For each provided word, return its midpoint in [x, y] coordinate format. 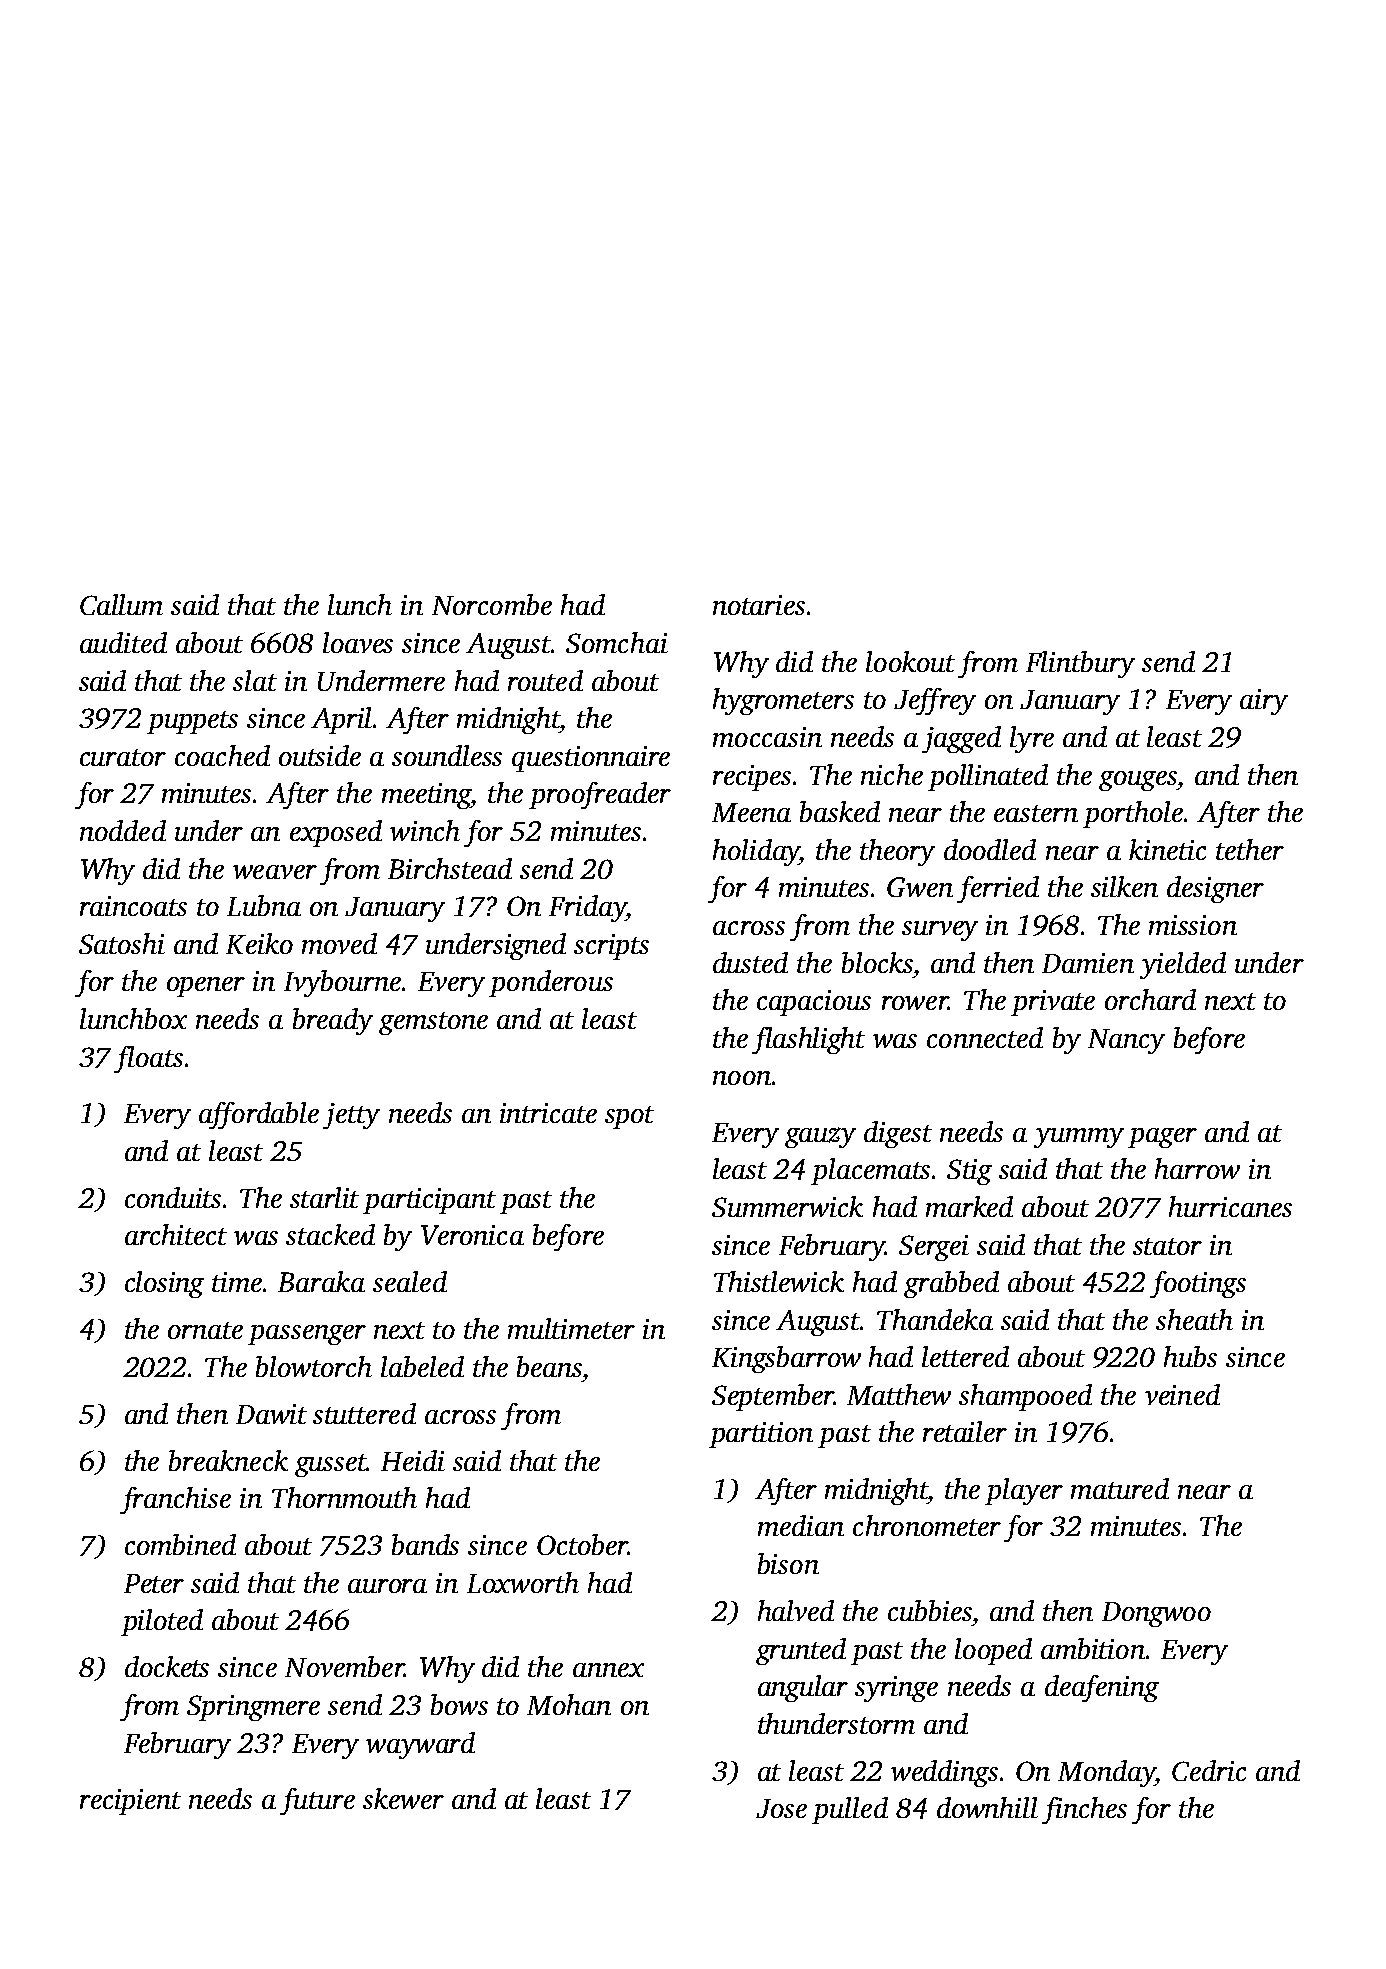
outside [320, 755]
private [1053, 1003]
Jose [781, 1808]
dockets [167, 1666]
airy [1264, 702]
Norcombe [492, 604]
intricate [548, 1113]
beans [549, 1366]
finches [1084, 1810]
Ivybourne [342, 983]
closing [164, 1284]
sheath [1194, 1319]
